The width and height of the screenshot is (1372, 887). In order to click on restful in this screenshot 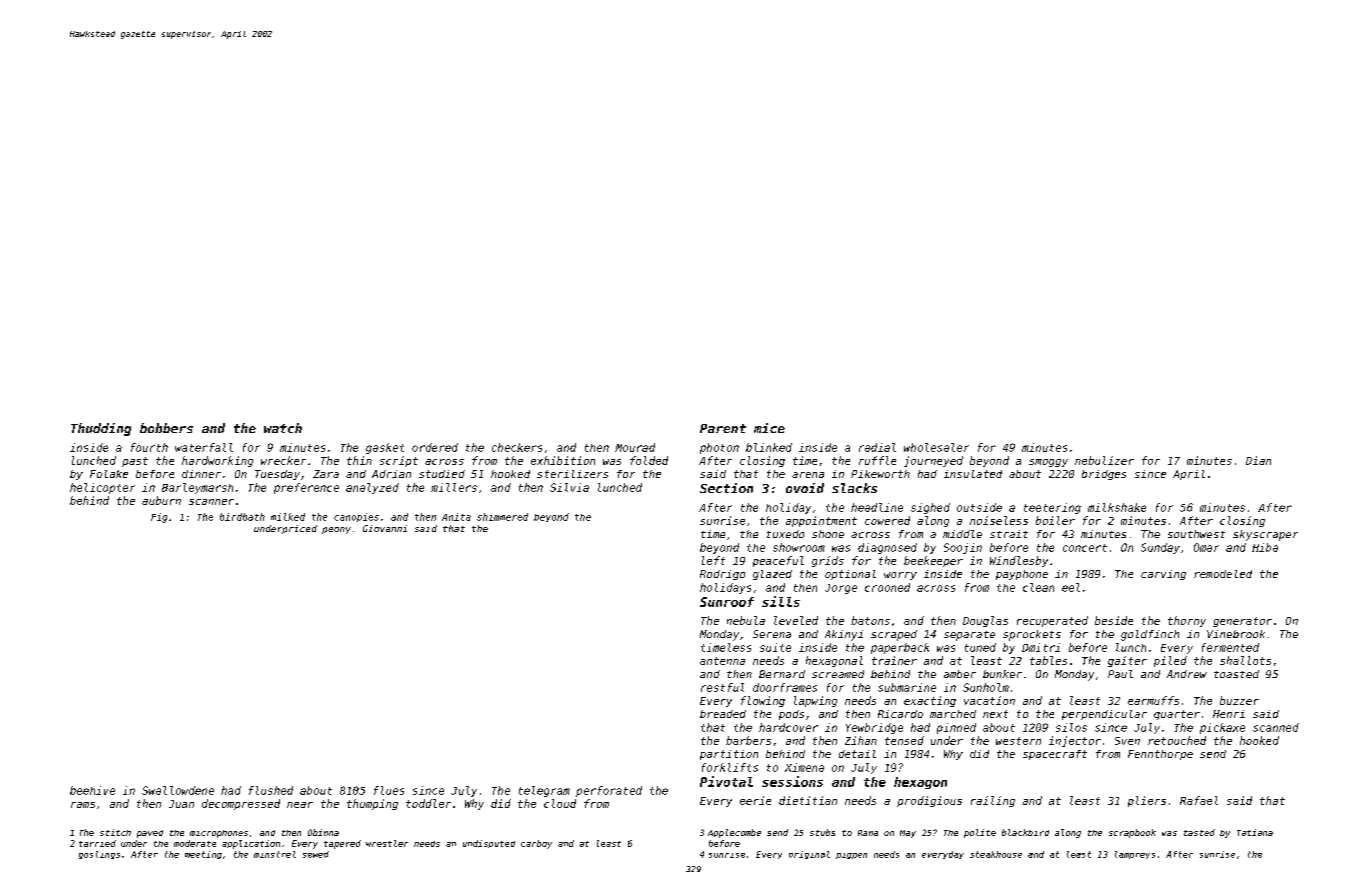, I will do `click(722, 687)`.
